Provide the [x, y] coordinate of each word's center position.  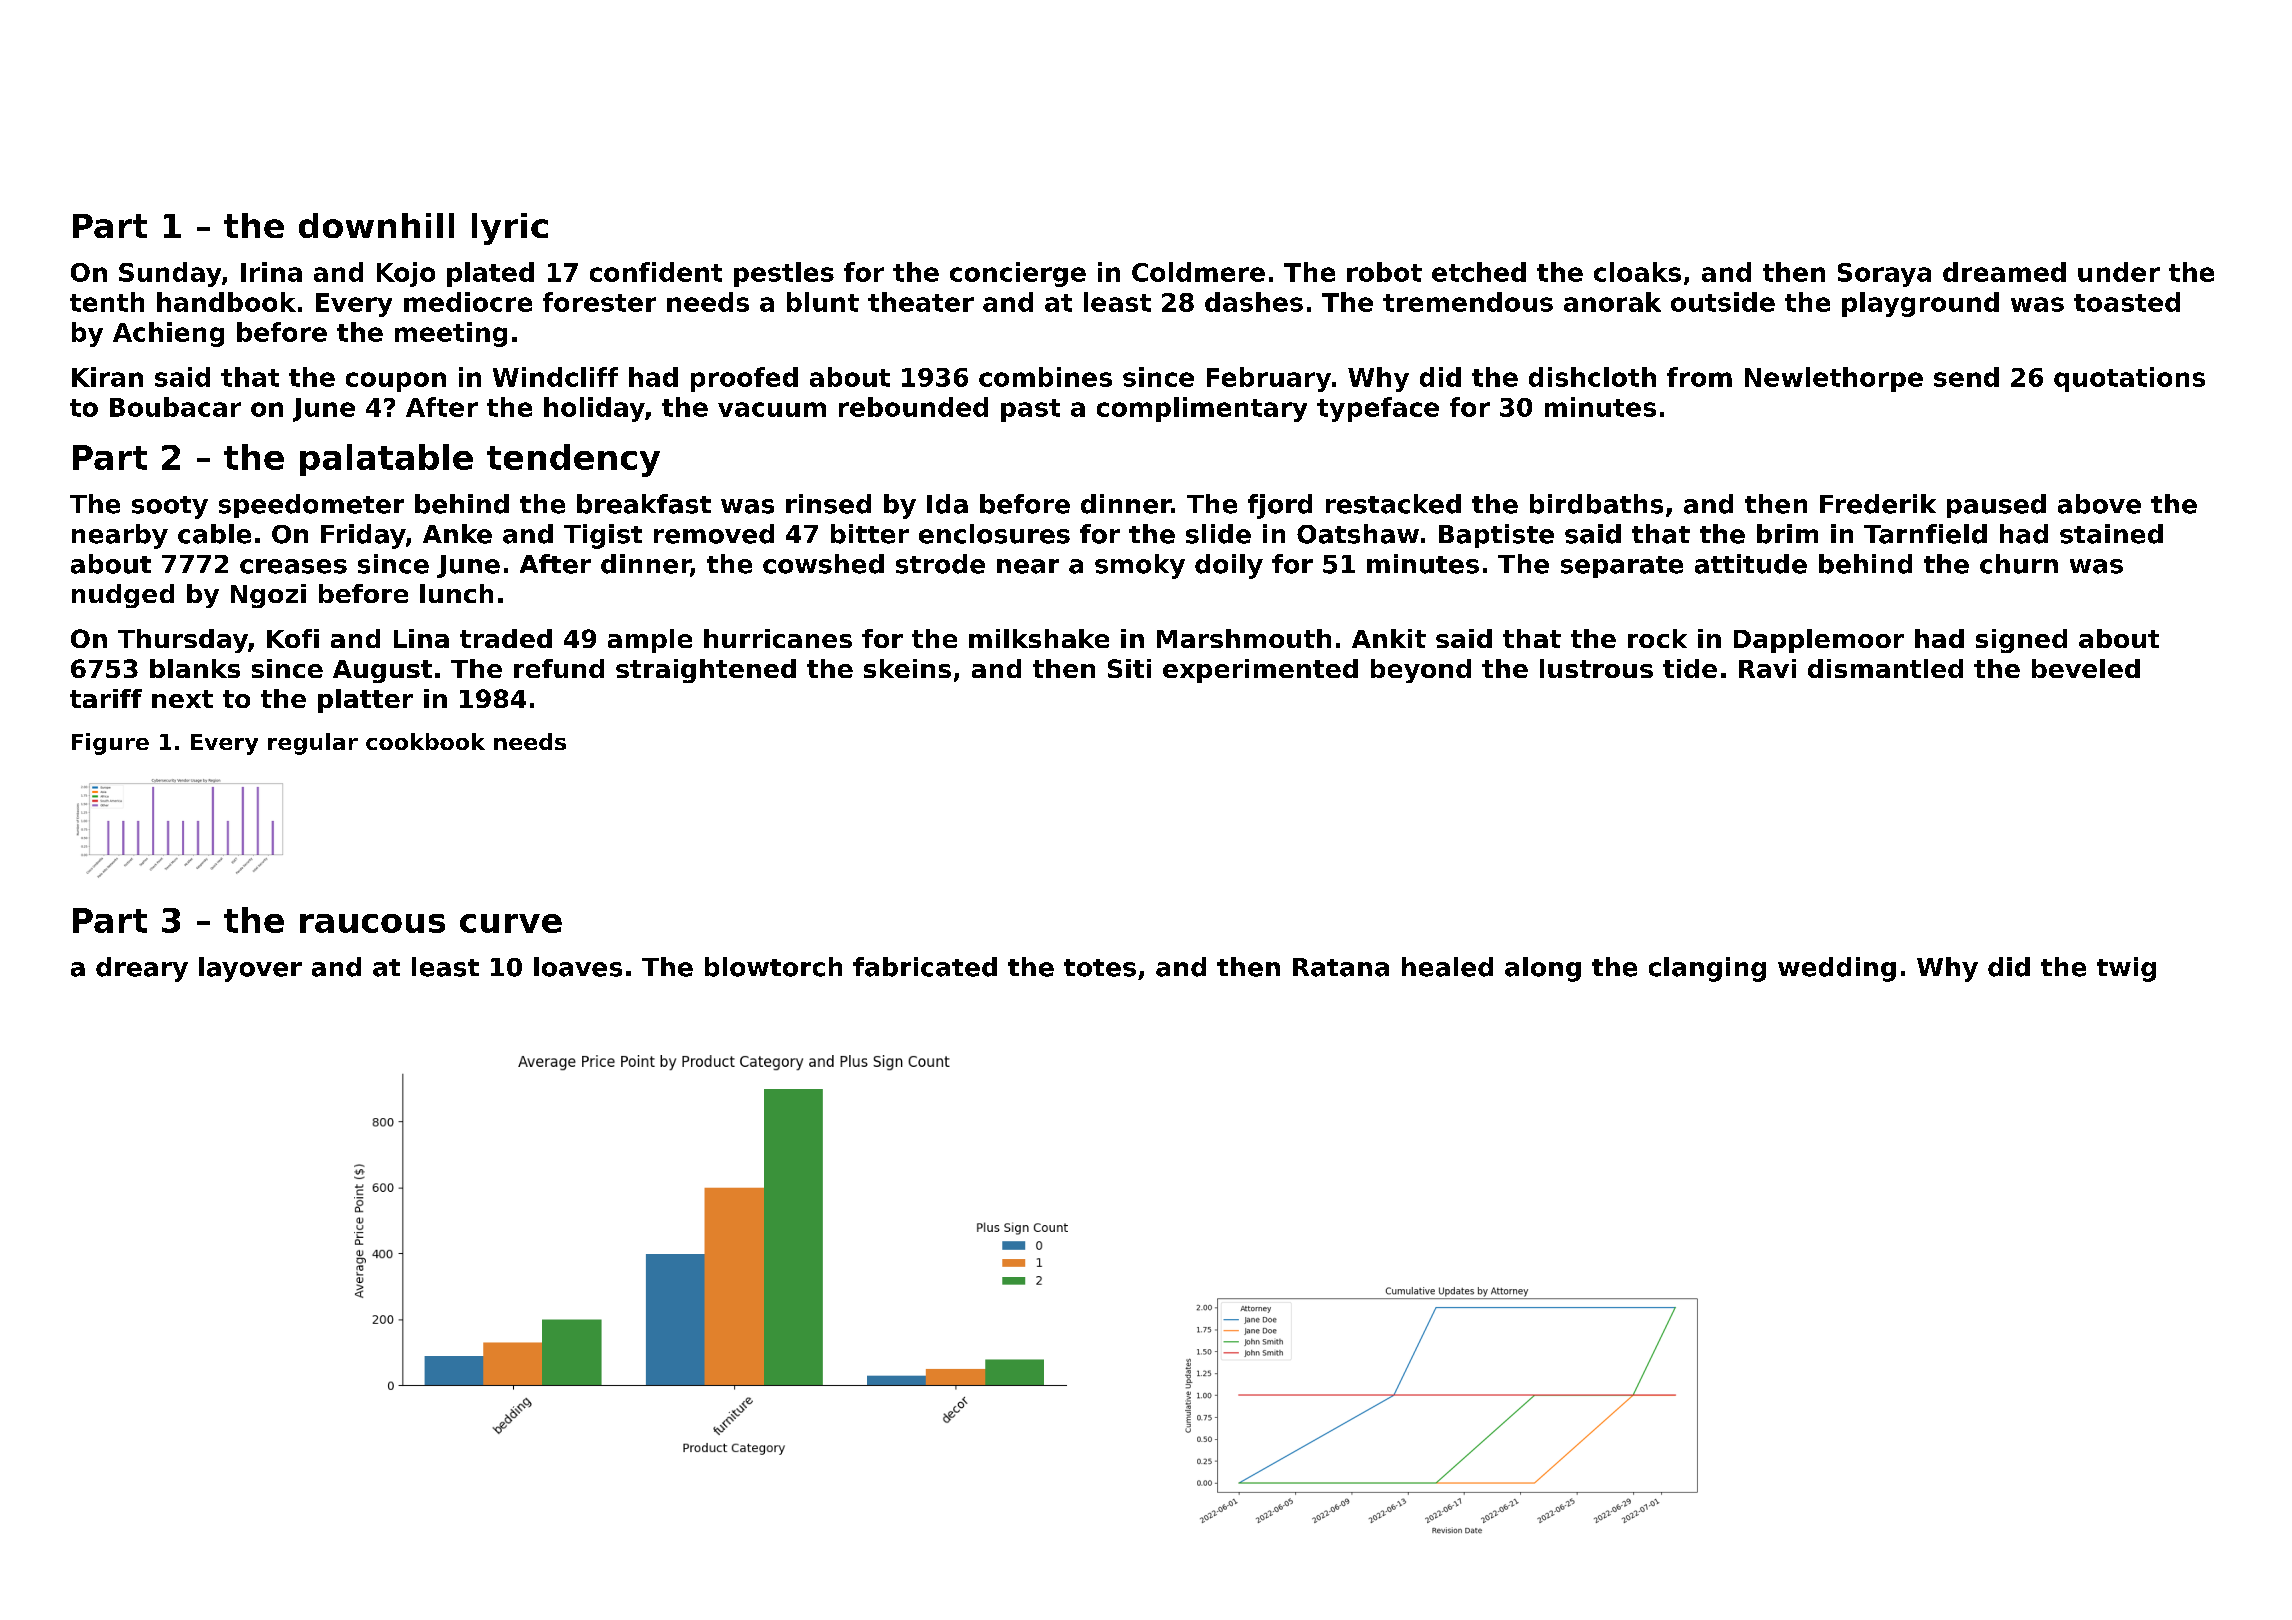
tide [1690, 668]
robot [1384, 272]
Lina [421, 638]
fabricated [925, 967]
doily [1229, 566]
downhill [376, 225]
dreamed [2004, 272]
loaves [578, 967]
